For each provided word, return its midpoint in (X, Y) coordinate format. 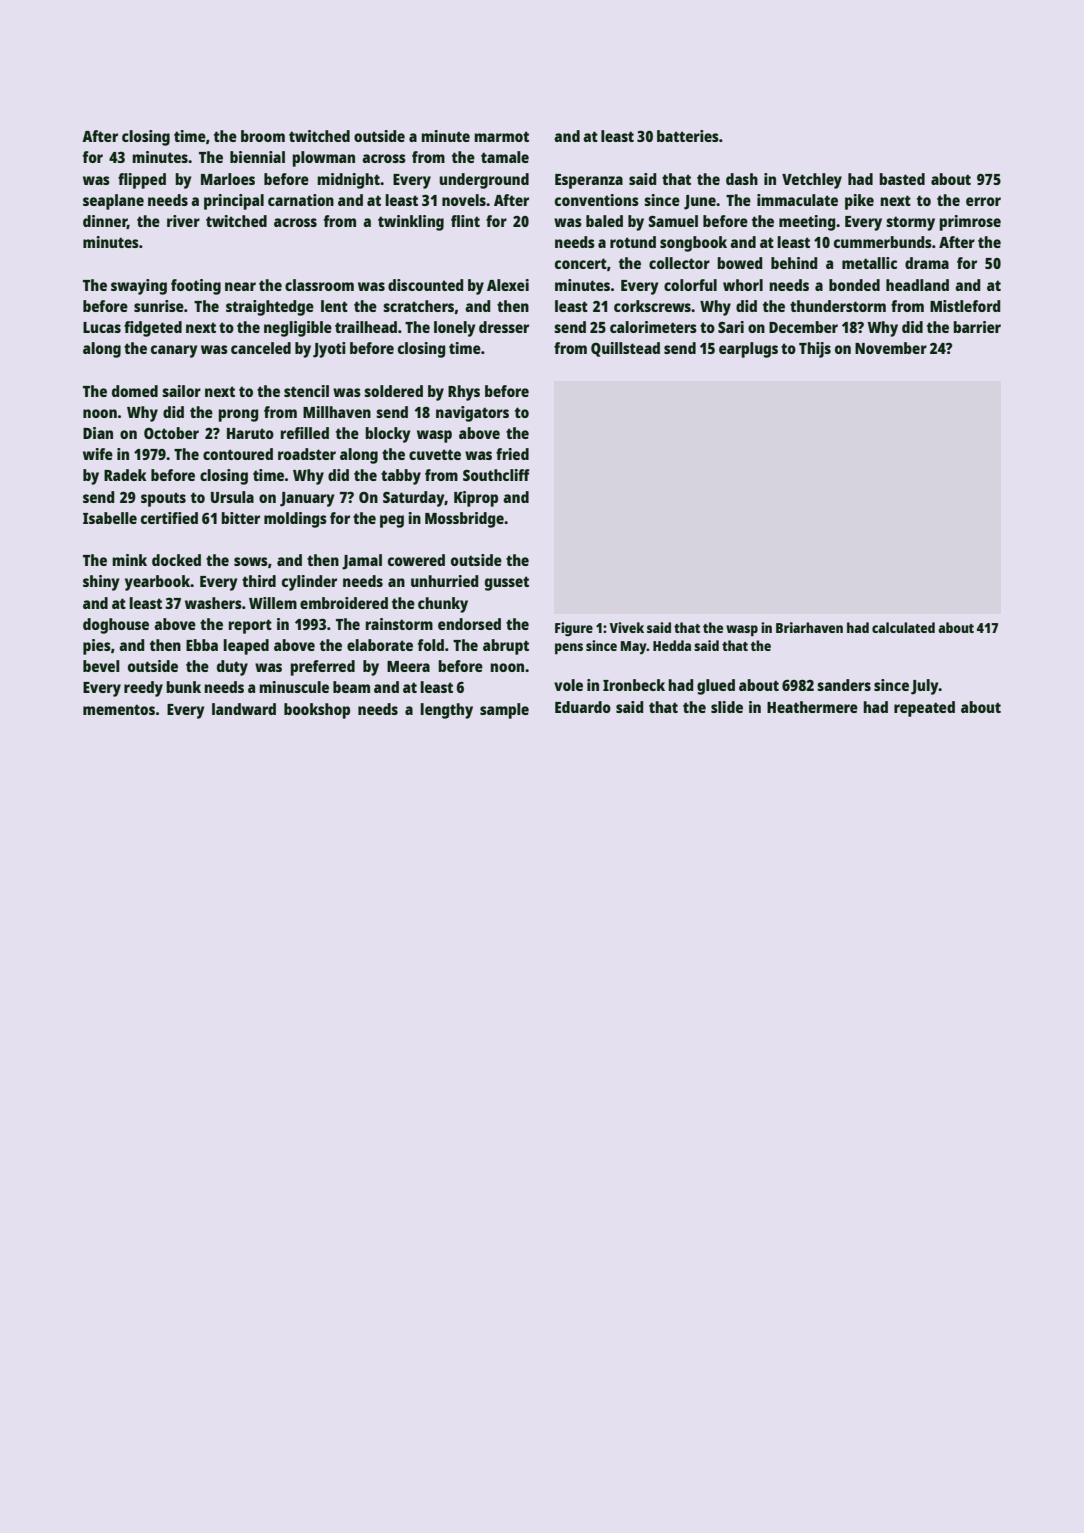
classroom (319, 285)
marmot (501, 136)
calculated (903, 627)
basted (902, 179)
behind (794, 263)
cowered (416, 560)
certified (169, 518)
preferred (322, 668)
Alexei (508, 285)
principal (234, 202)
